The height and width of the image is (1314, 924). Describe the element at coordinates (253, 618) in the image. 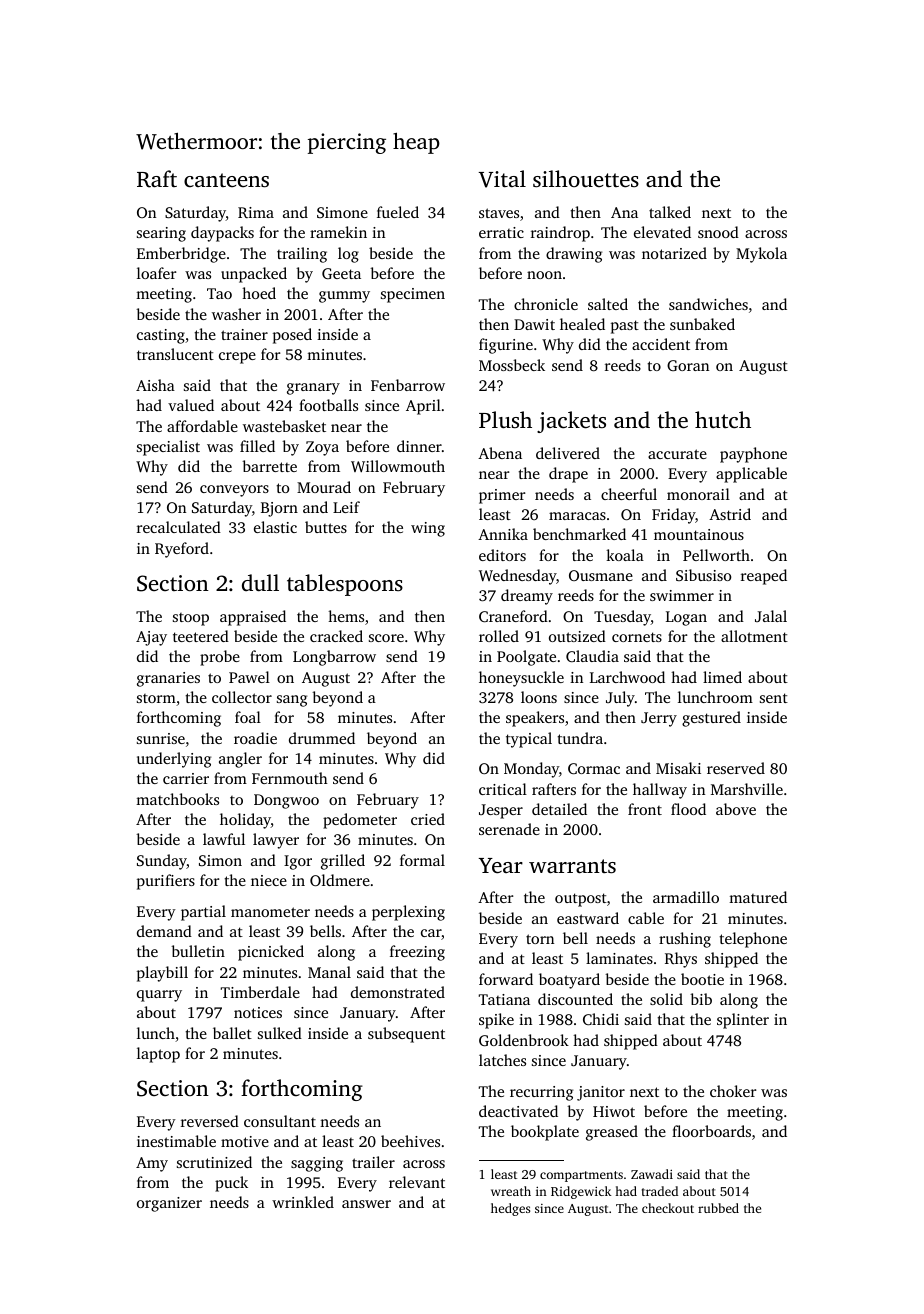

I see `appraised` at that location.
